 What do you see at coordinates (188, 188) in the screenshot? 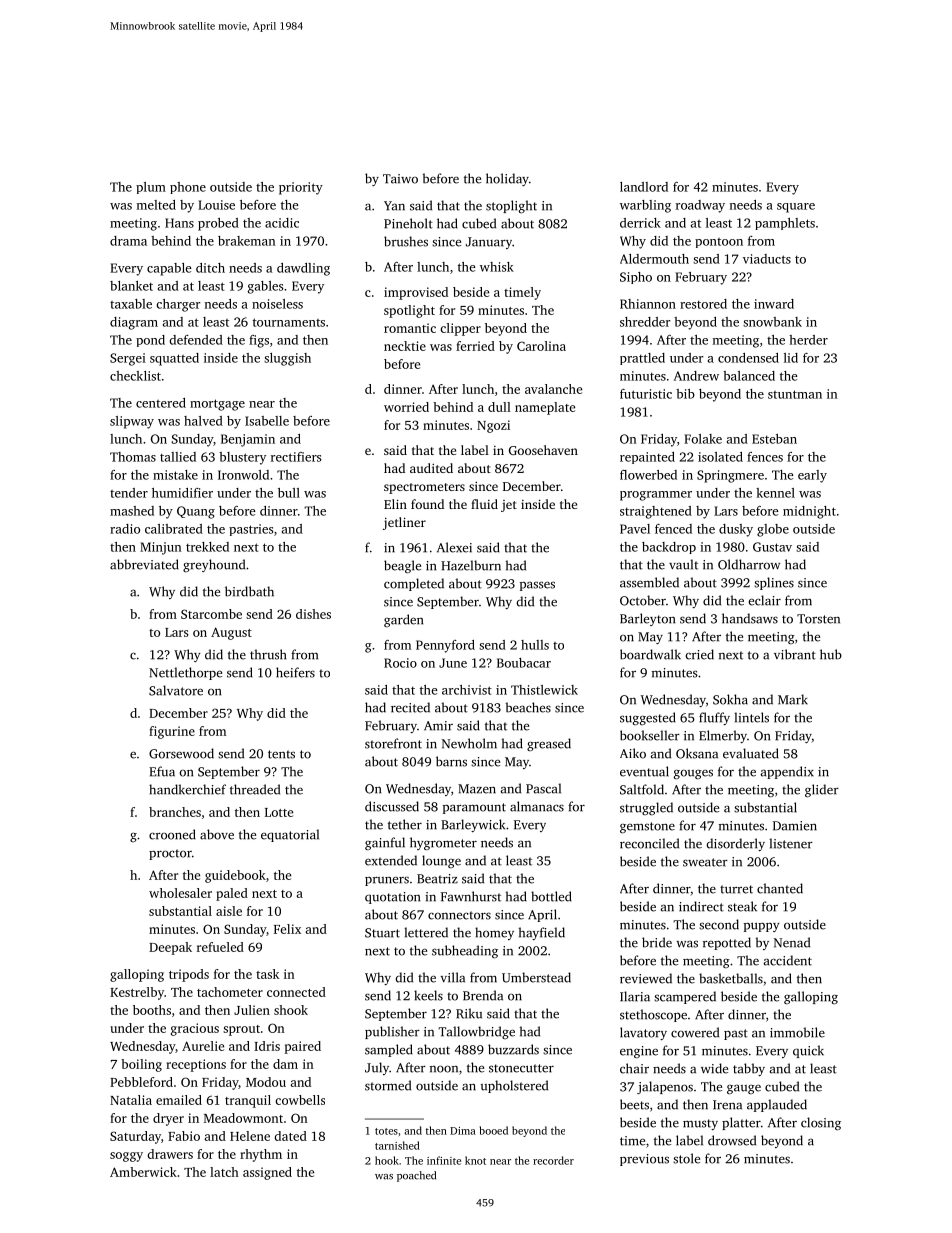
I see `phone` at bounding box center [188, 188].
